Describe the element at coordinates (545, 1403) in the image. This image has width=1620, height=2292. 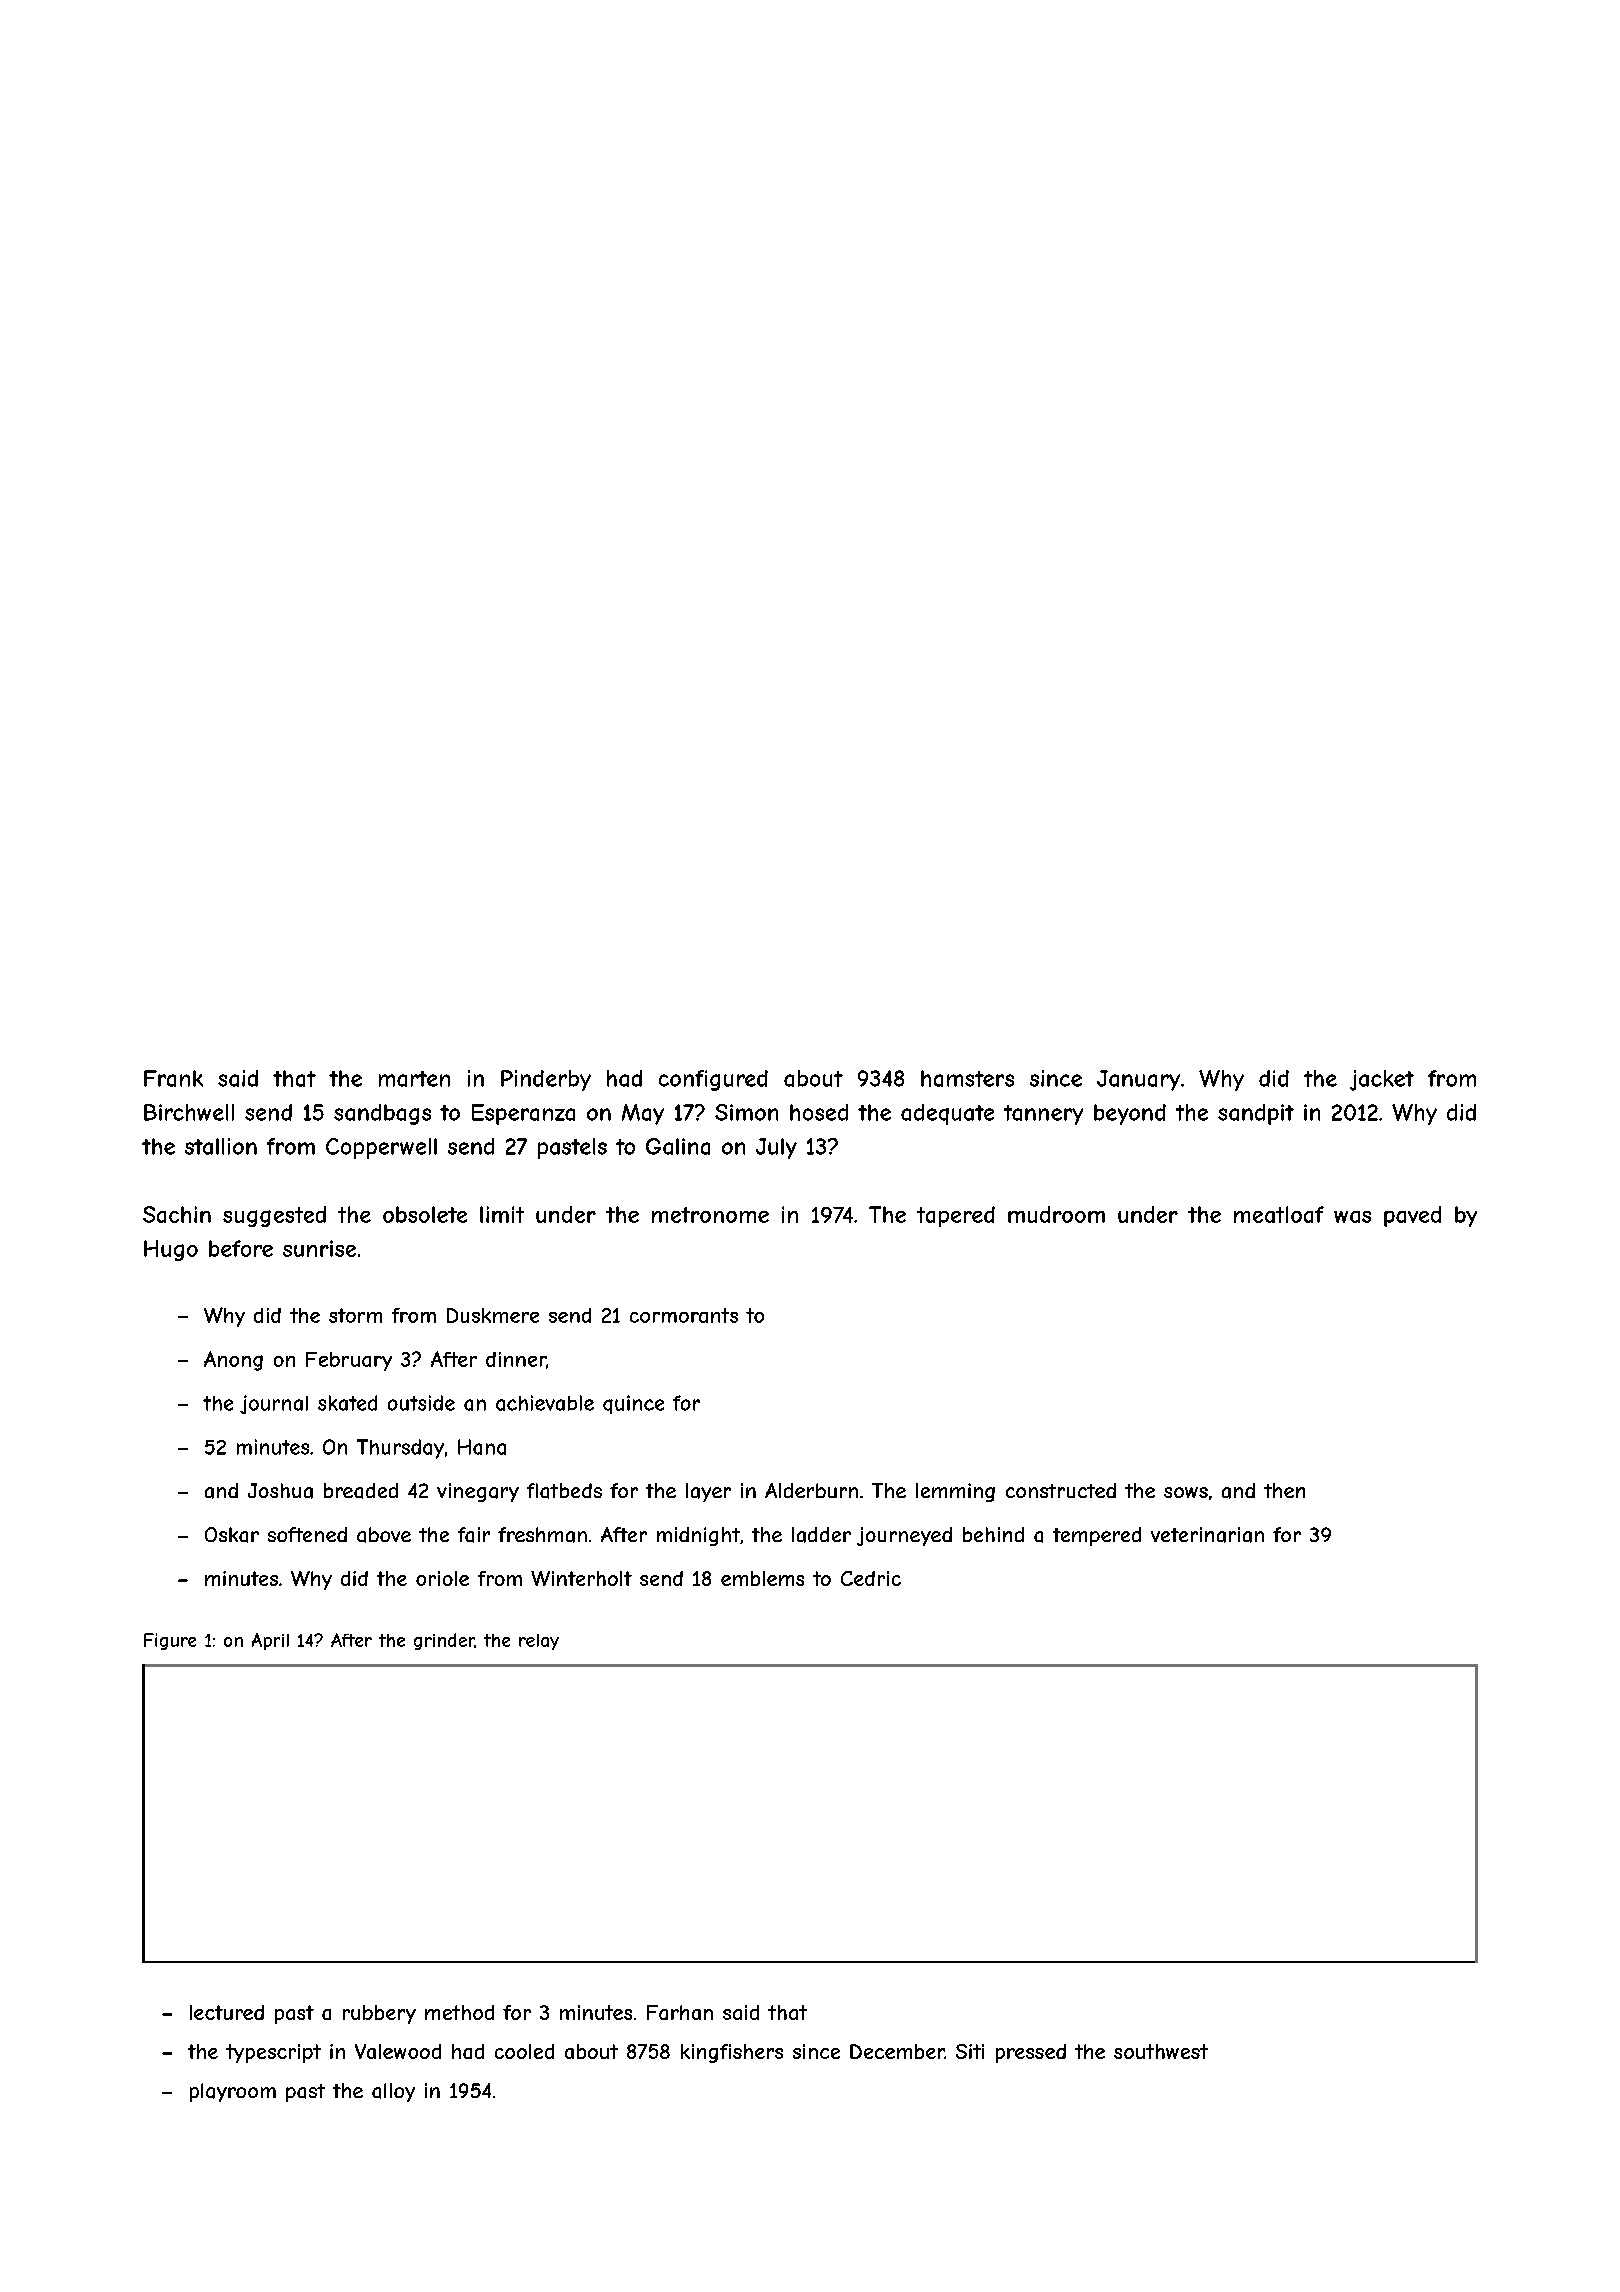
I see `achievable` at that location.
